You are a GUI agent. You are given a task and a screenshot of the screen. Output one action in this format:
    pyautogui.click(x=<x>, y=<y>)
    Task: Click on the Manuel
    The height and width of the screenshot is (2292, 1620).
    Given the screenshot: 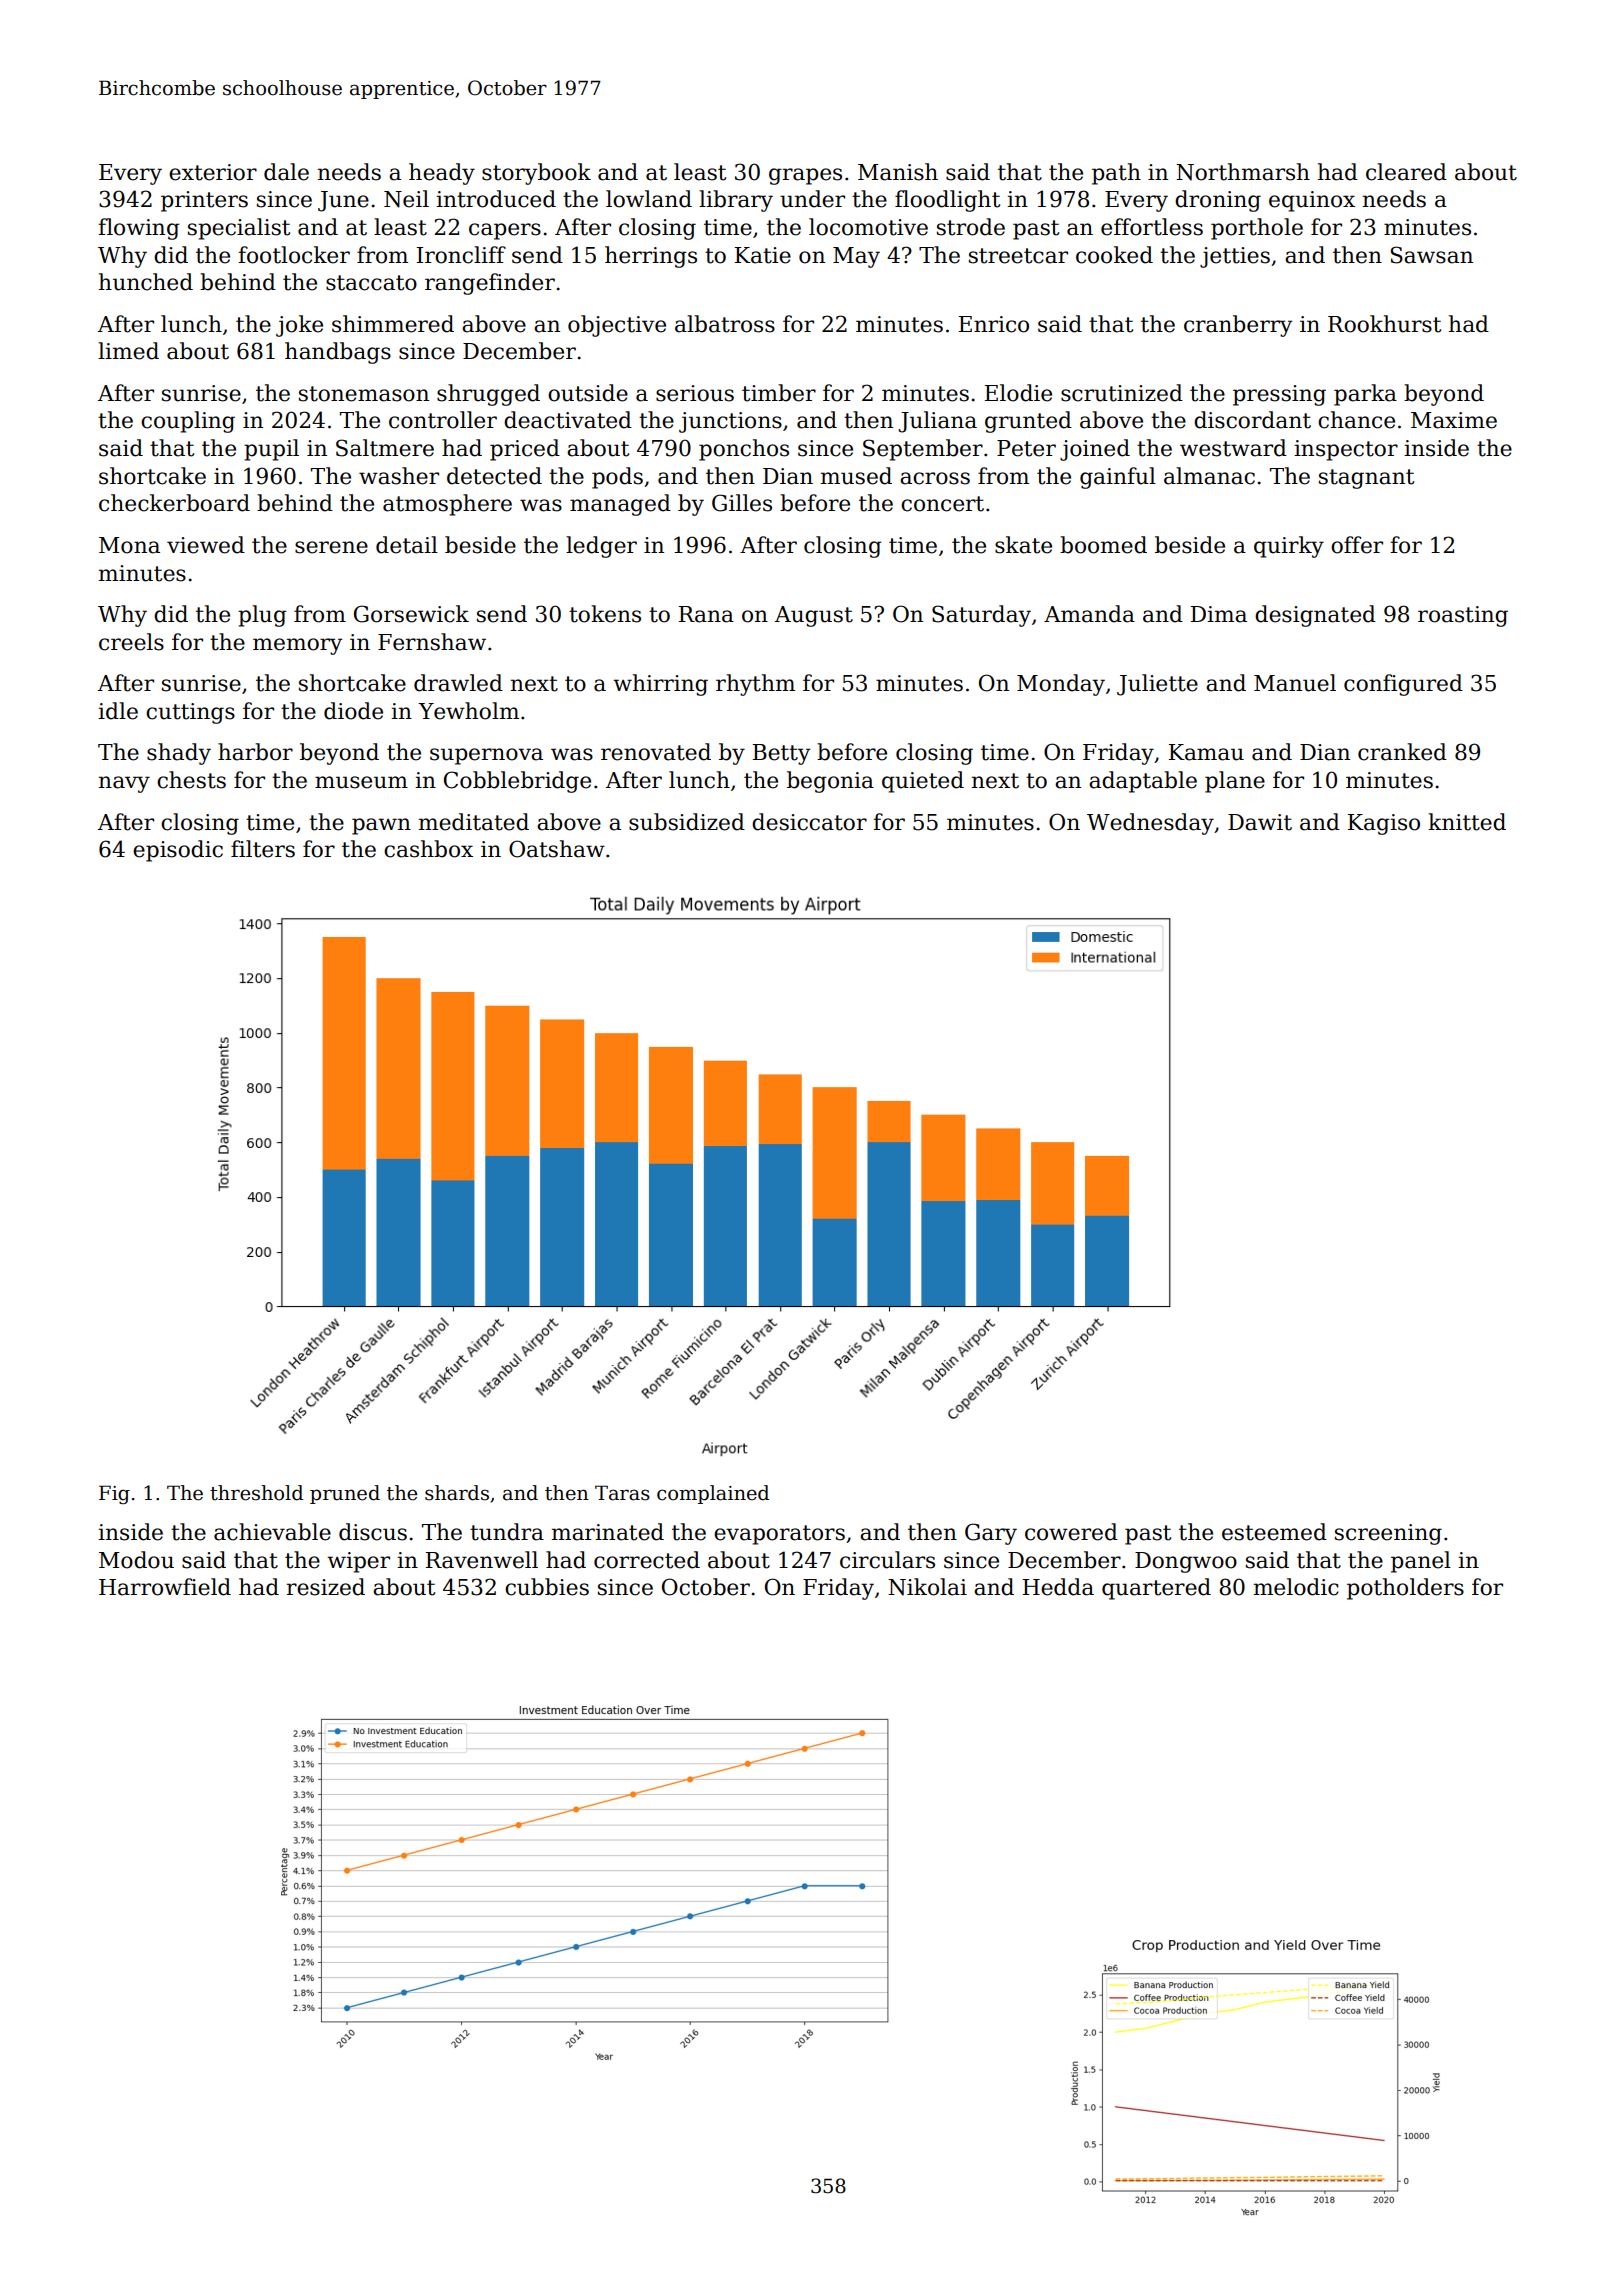 What is the action you would take?
    pyautogui.click(x=1295, y=683)
